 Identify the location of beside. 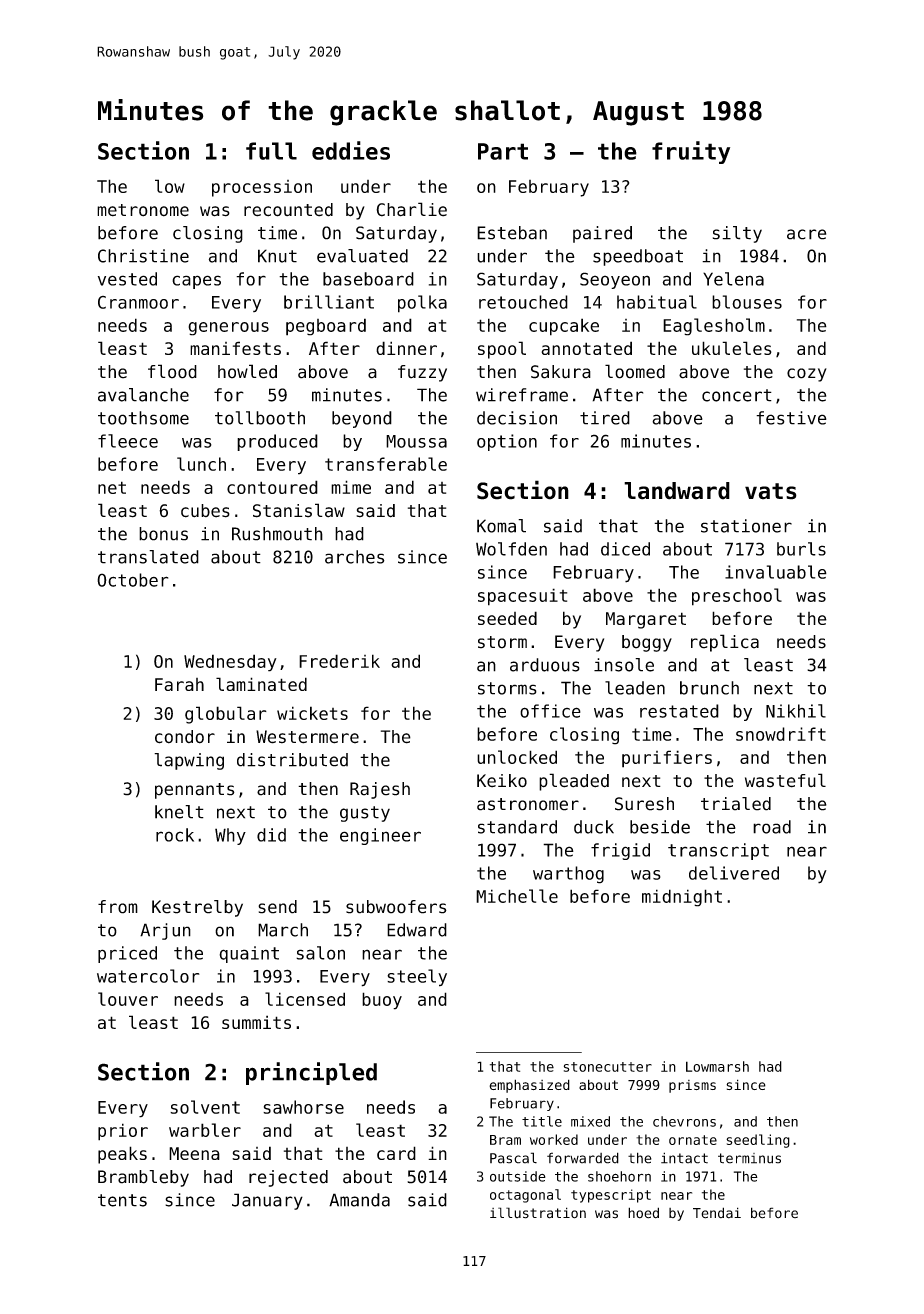
(660, 827).
